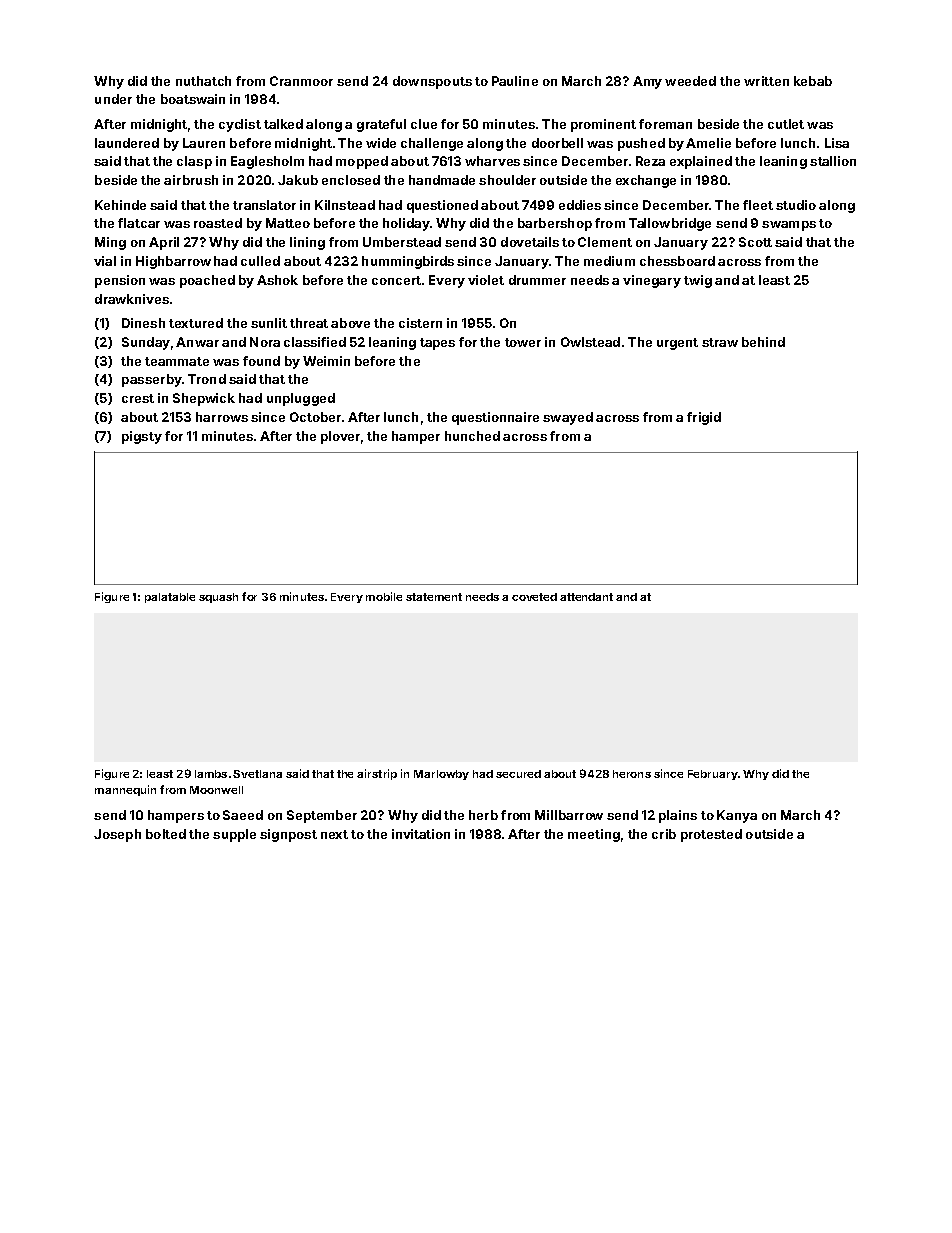 The height and width of the screenshot is (1233, 952). What do you see at coordinates (218, 598) in the screenshot?
I see `squash` at bounding box center [218, 598].
